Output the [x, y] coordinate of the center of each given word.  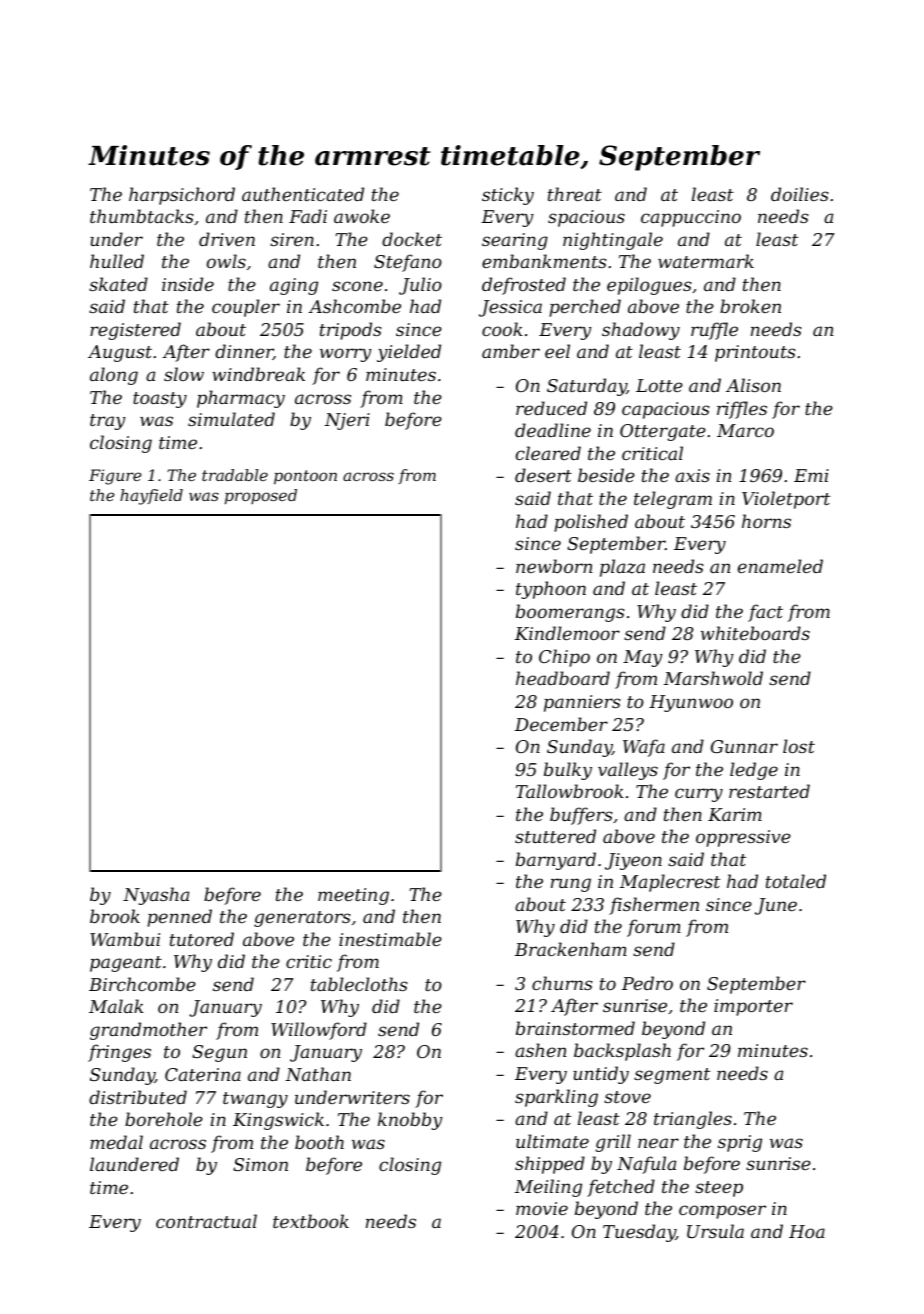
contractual [206, 1221]
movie [542, 1208]
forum [654, 928]
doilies [800, 194]
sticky [508, 196]
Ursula [715, 1231]
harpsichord [182, 196]
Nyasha [156, 896]
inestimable [390, 939]
